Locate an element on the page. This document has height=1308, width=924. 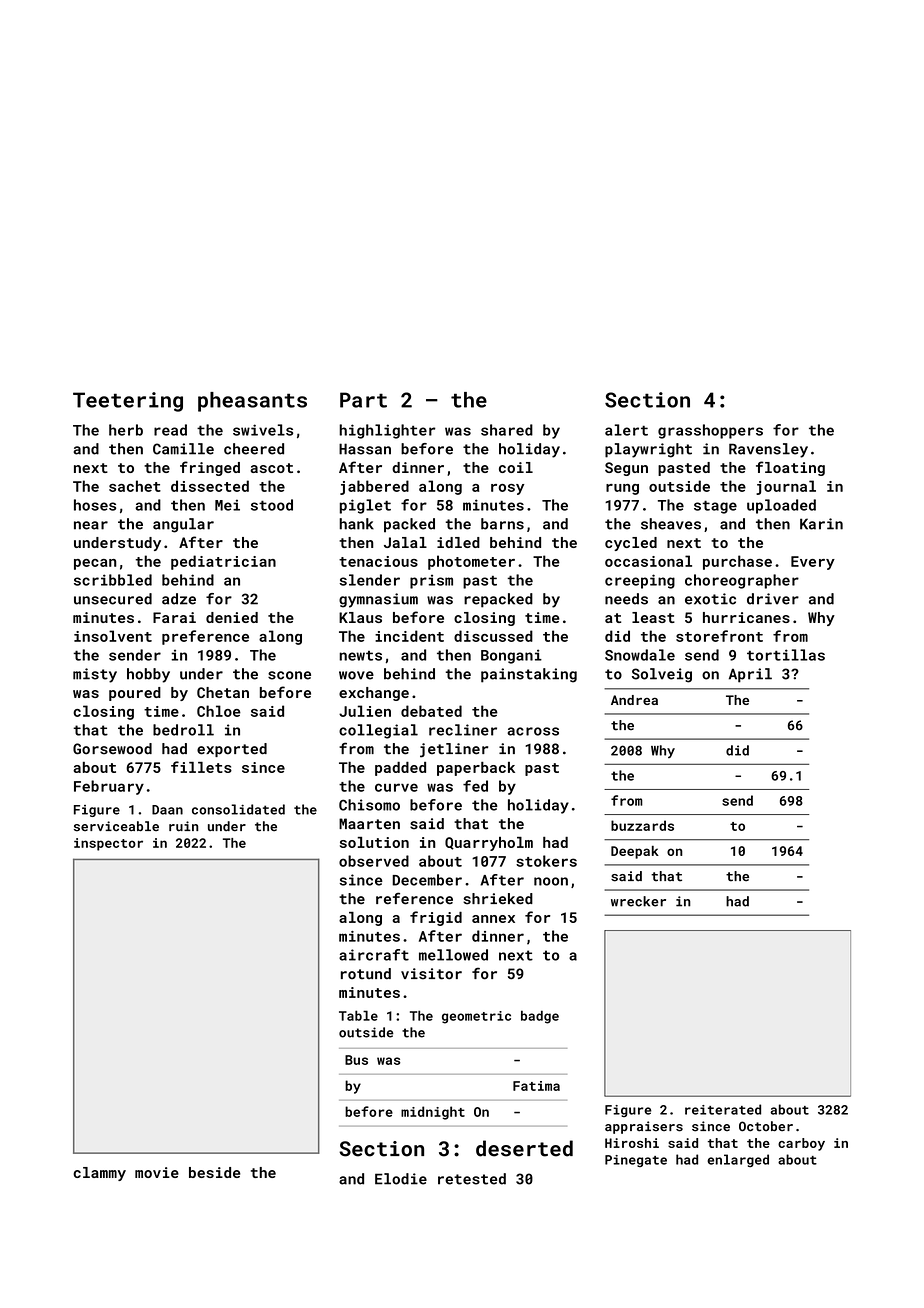
Pinegate is located at coordinates (636, 1161).
